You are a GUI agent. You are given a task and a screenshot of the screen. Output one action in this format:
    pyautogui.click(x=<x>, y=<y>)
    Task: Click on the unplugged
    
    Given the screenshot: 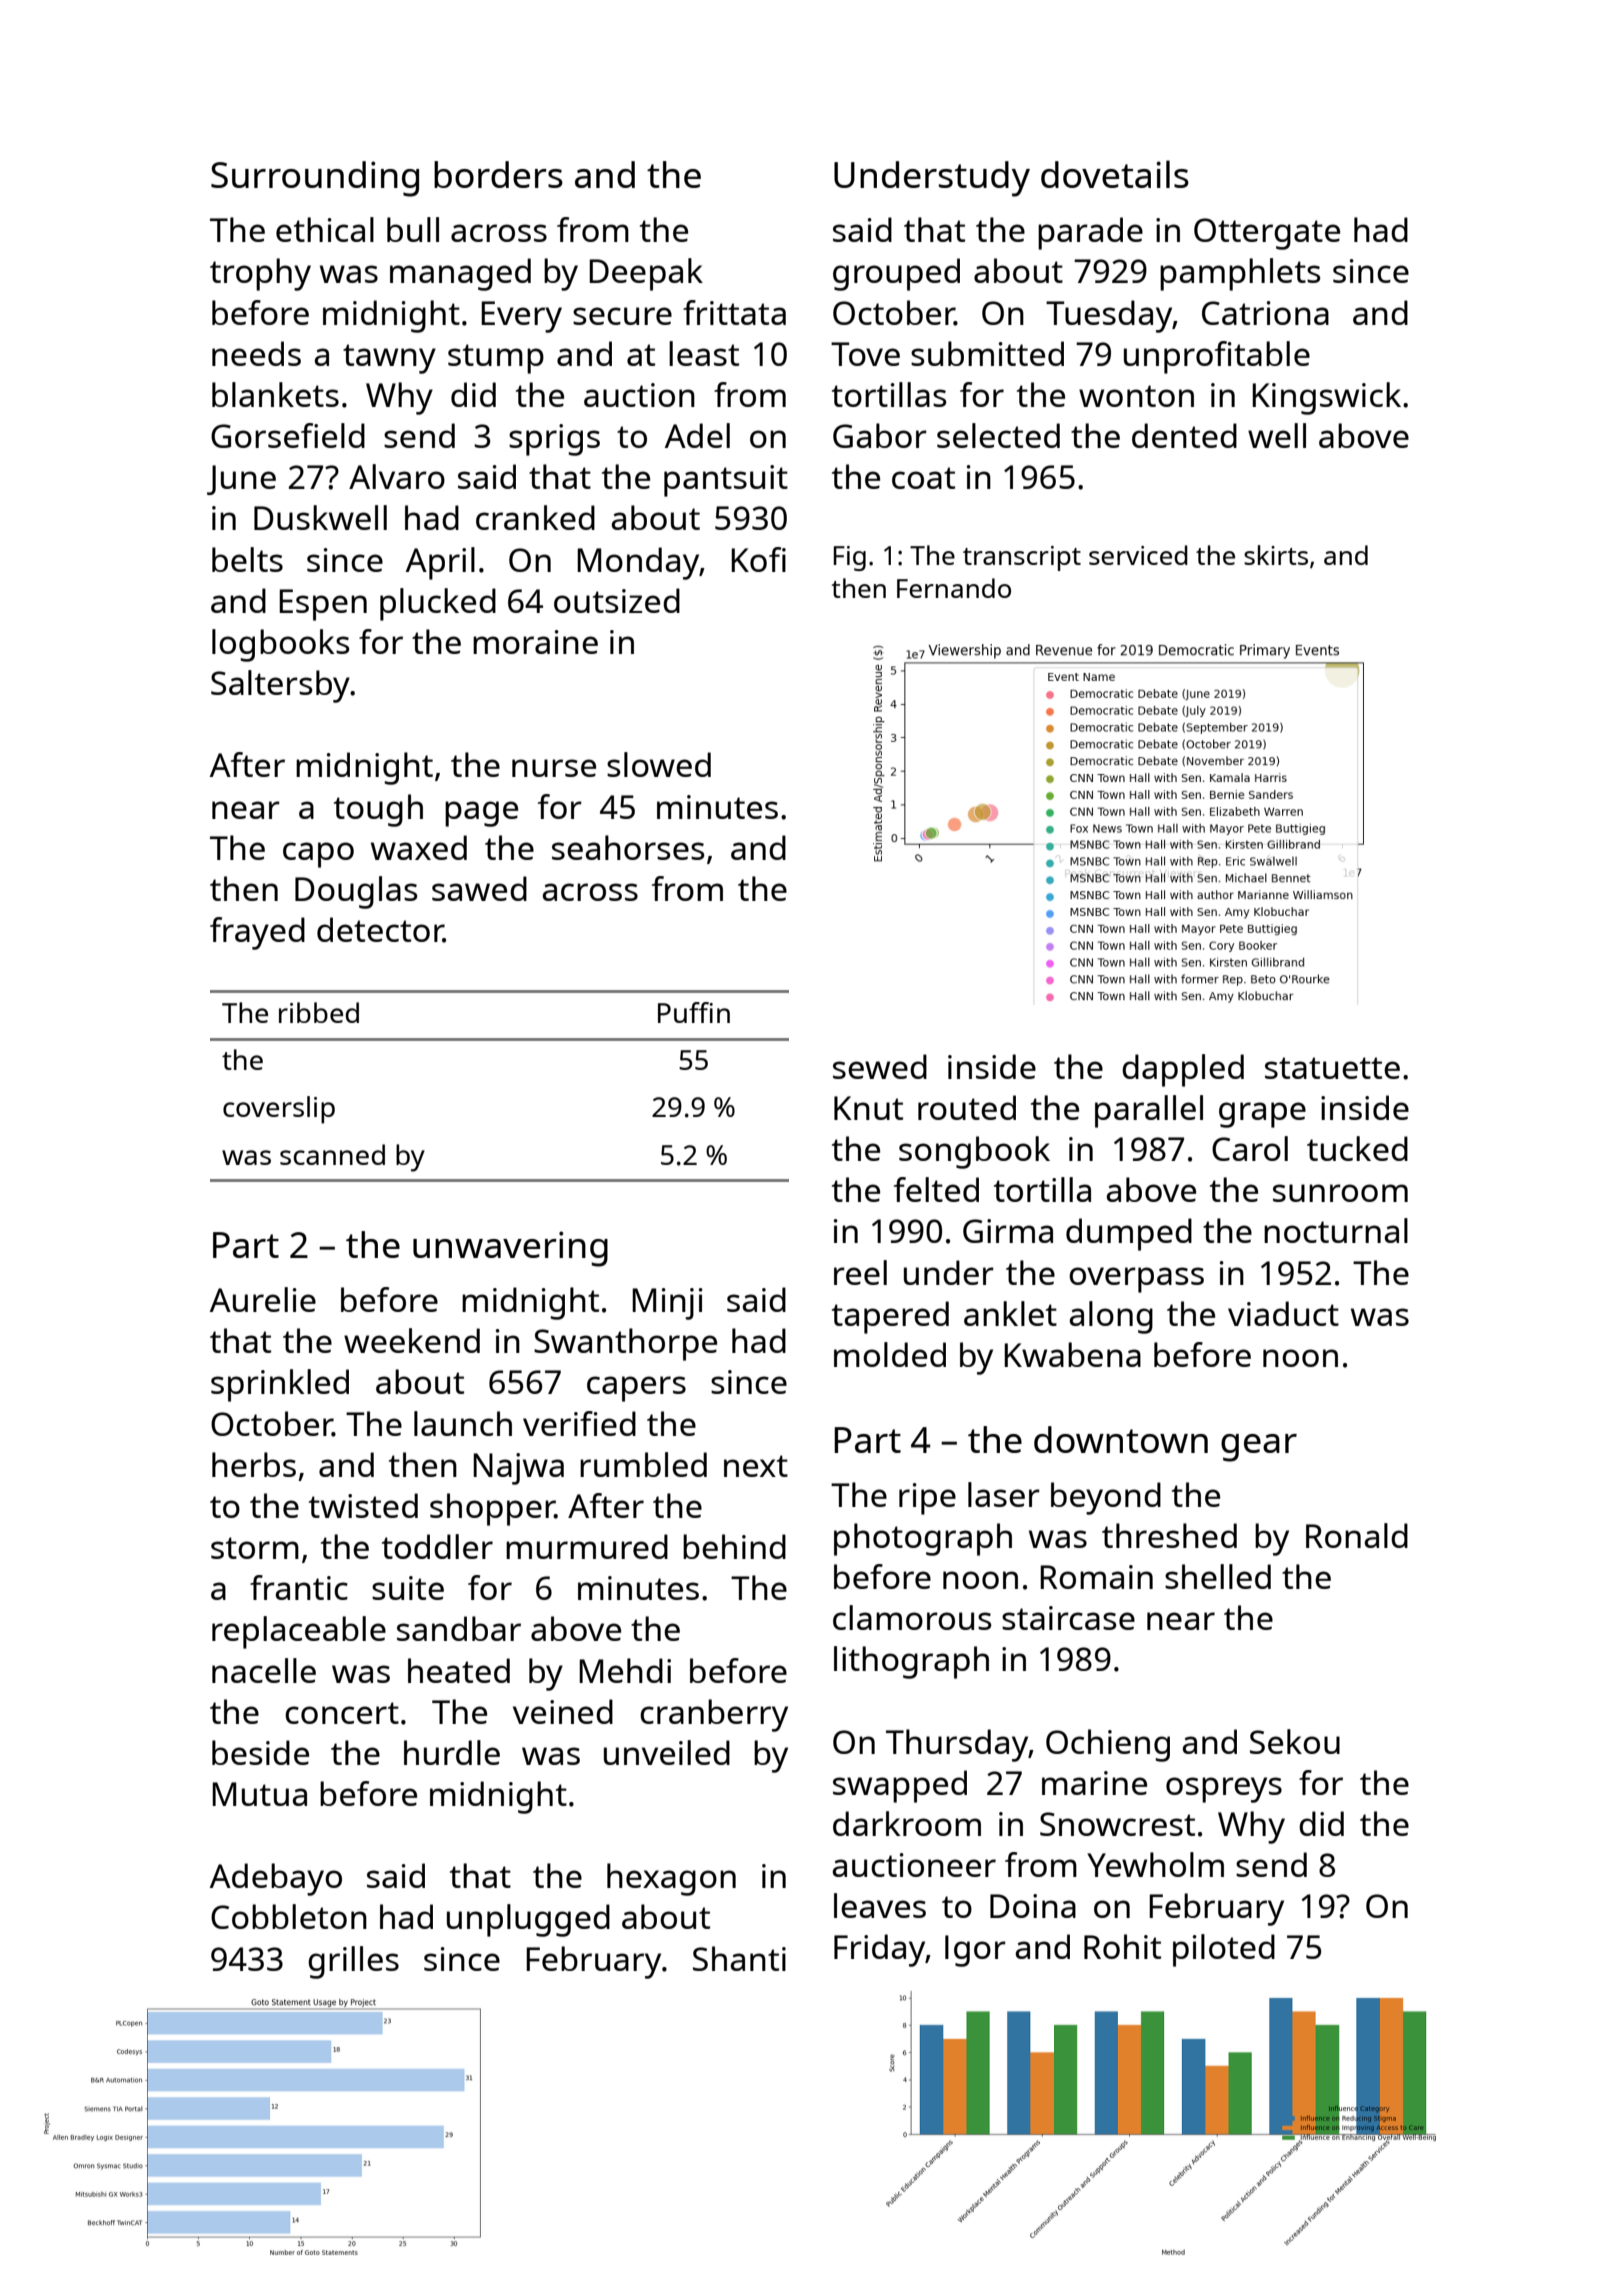 What is the action you would take?
    pyautogui.click(x=528, y=1920)
